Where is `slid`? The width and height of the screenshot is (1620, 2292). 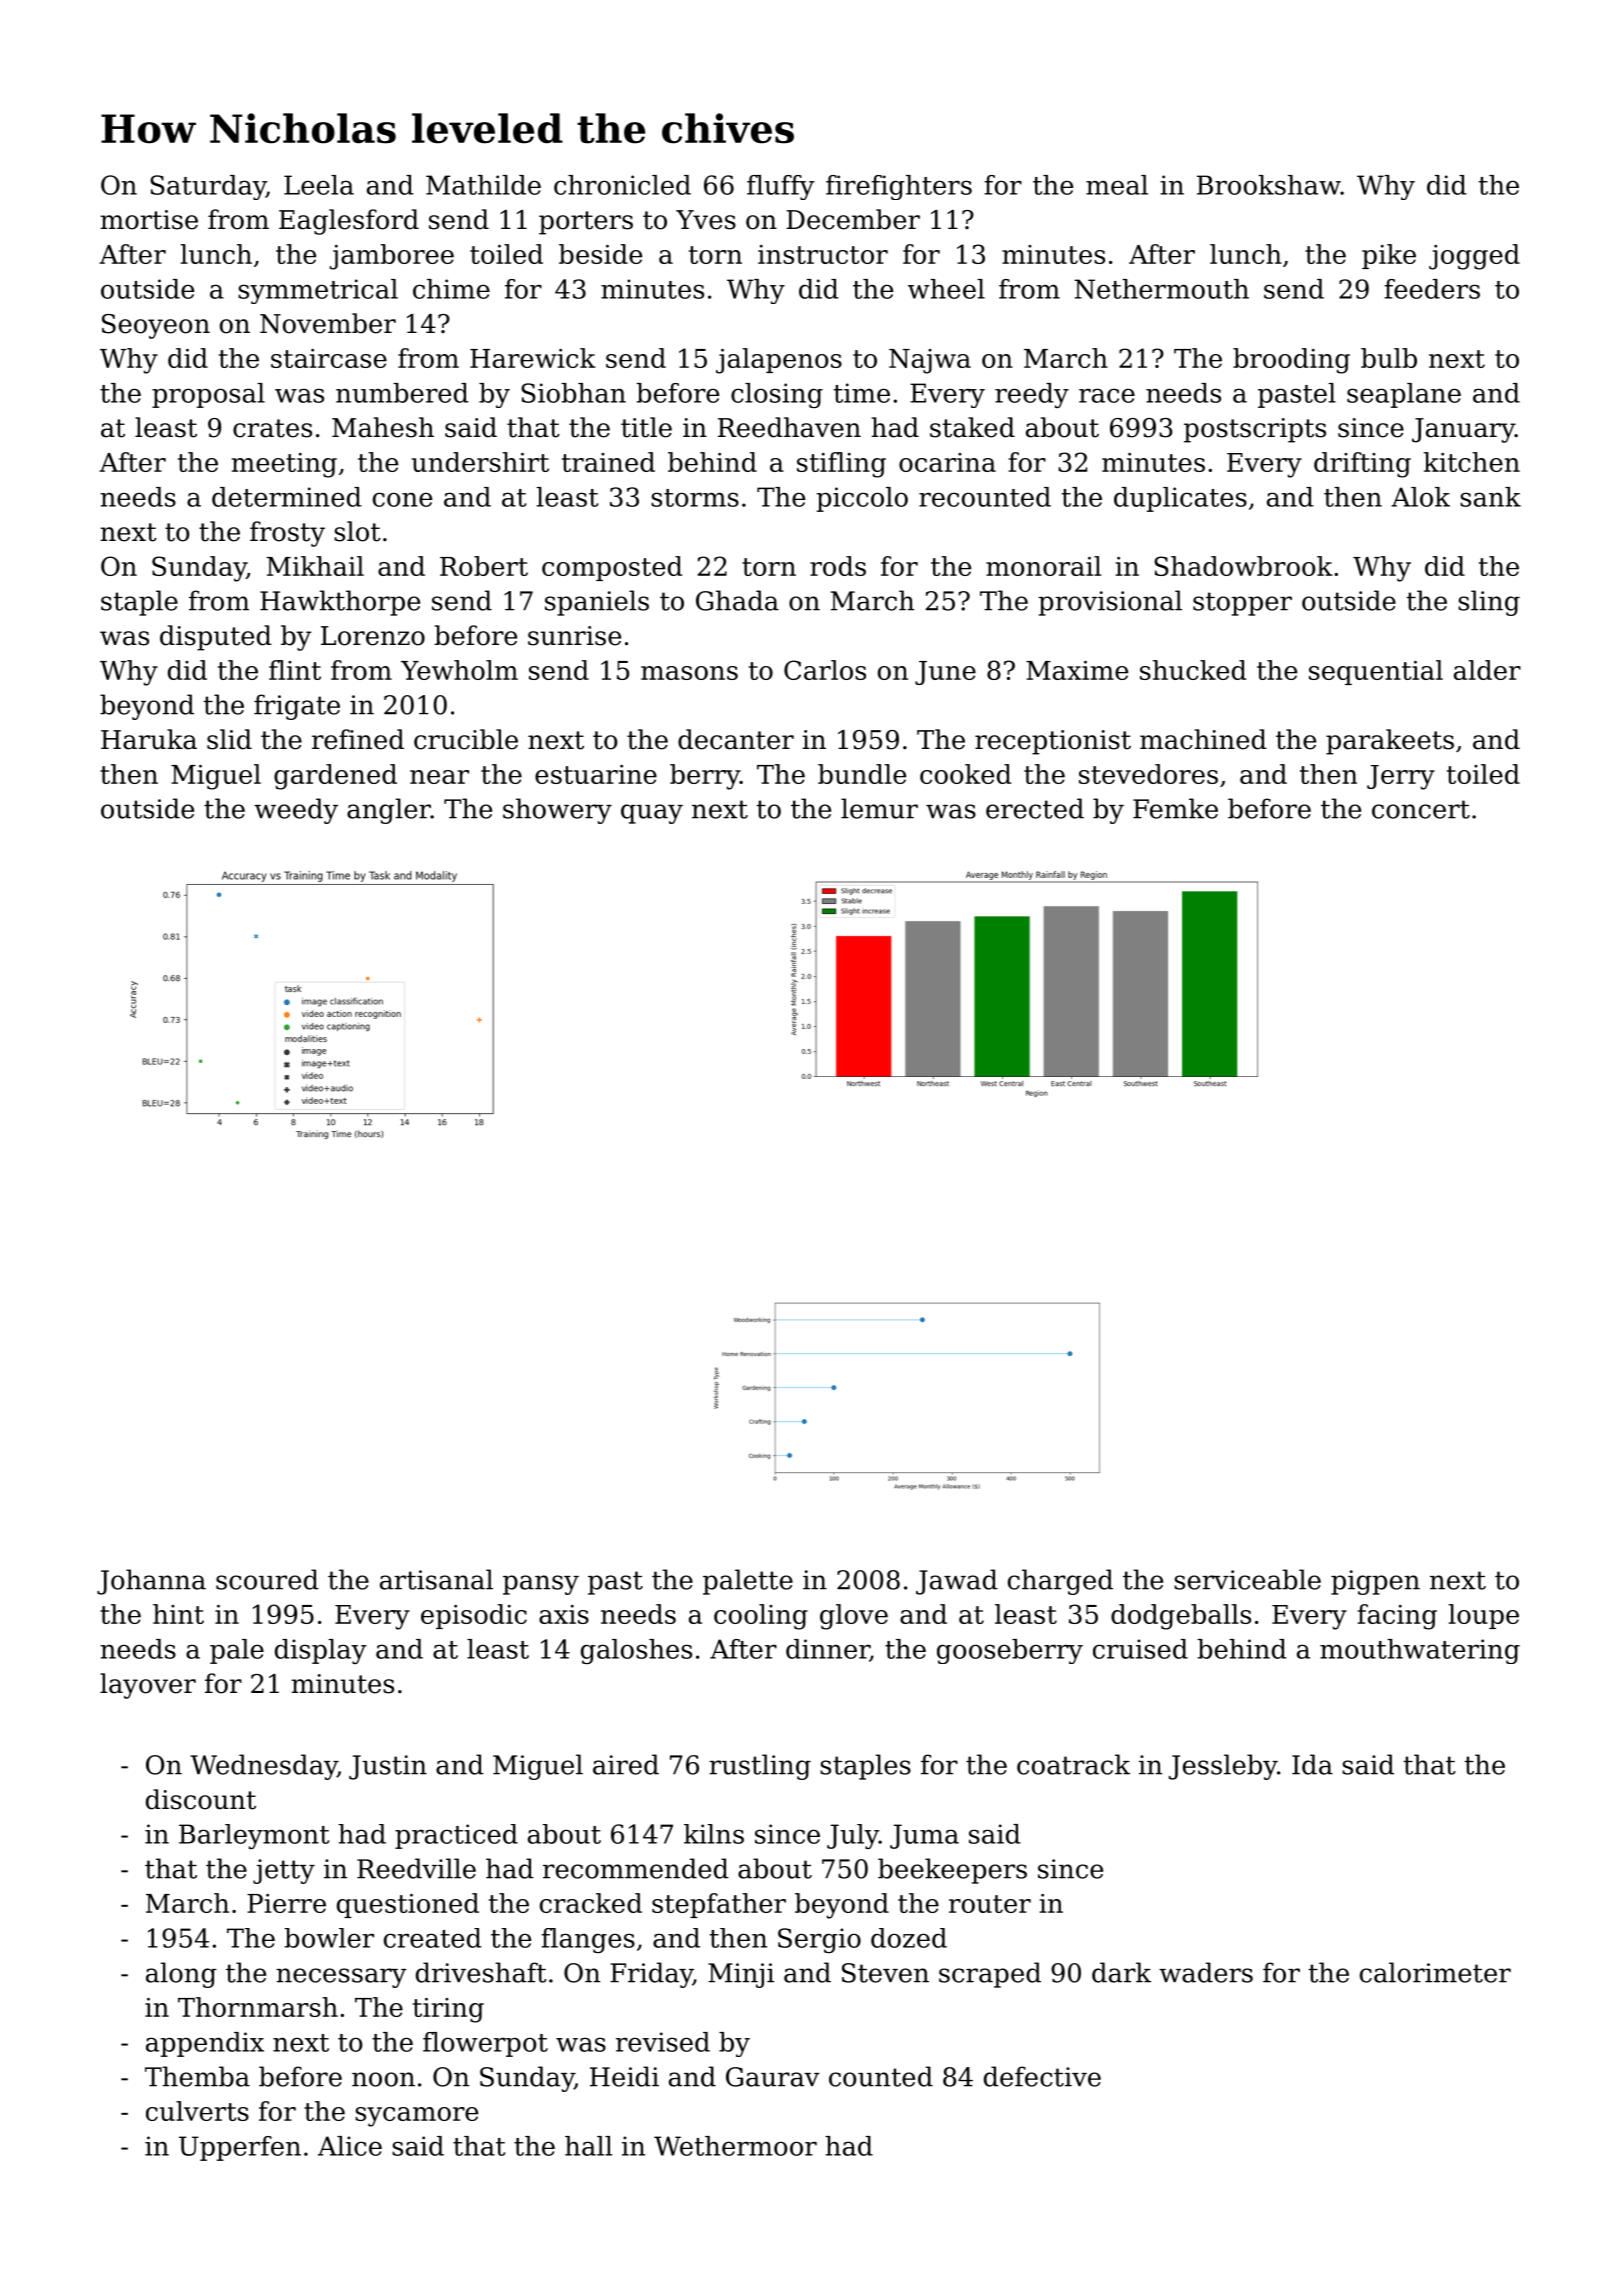
slid is located at coordinates (229, 739).
